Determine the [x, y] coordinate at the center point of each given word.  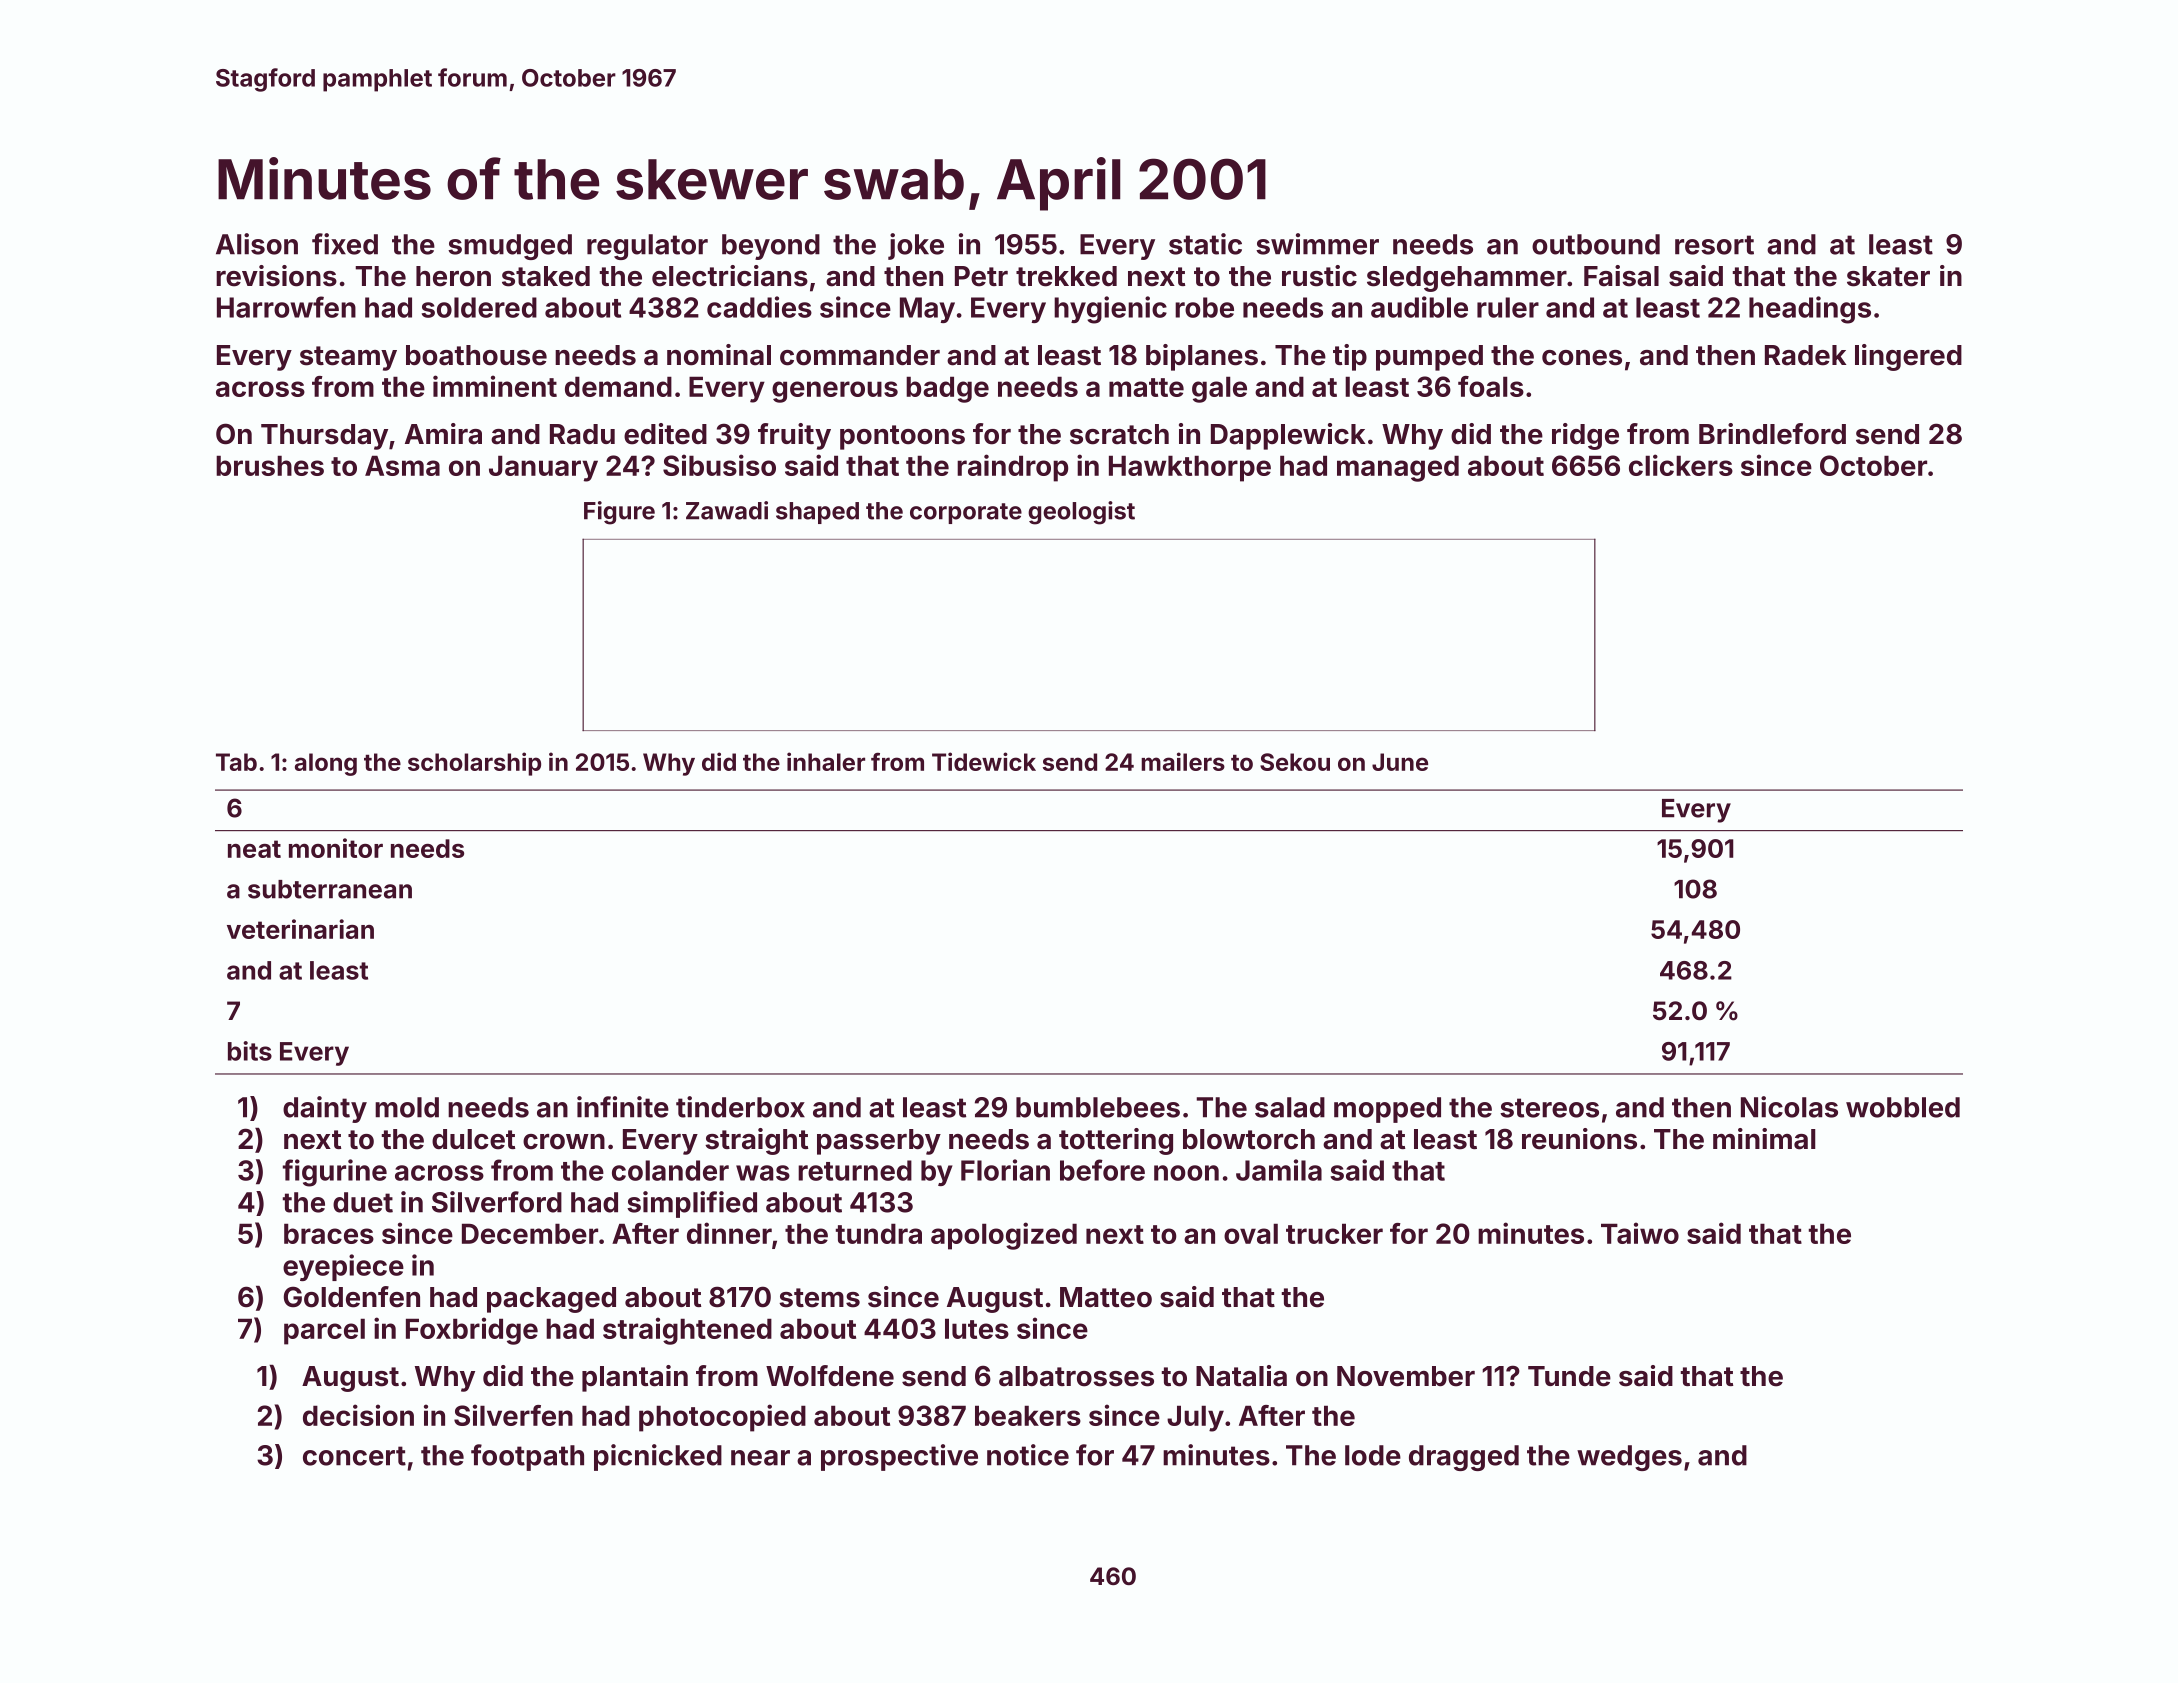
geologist [1081, 513]
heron [453, 276]
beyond [771, 247]
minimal [1764, 1139]
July [1195, 1418]
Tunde [1569, 1376]
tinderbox [740, 1107]
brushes [270, 465]
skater [1888, 276]
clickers [1681, 465]
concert [354, 1456]
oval [1251, 1233]
